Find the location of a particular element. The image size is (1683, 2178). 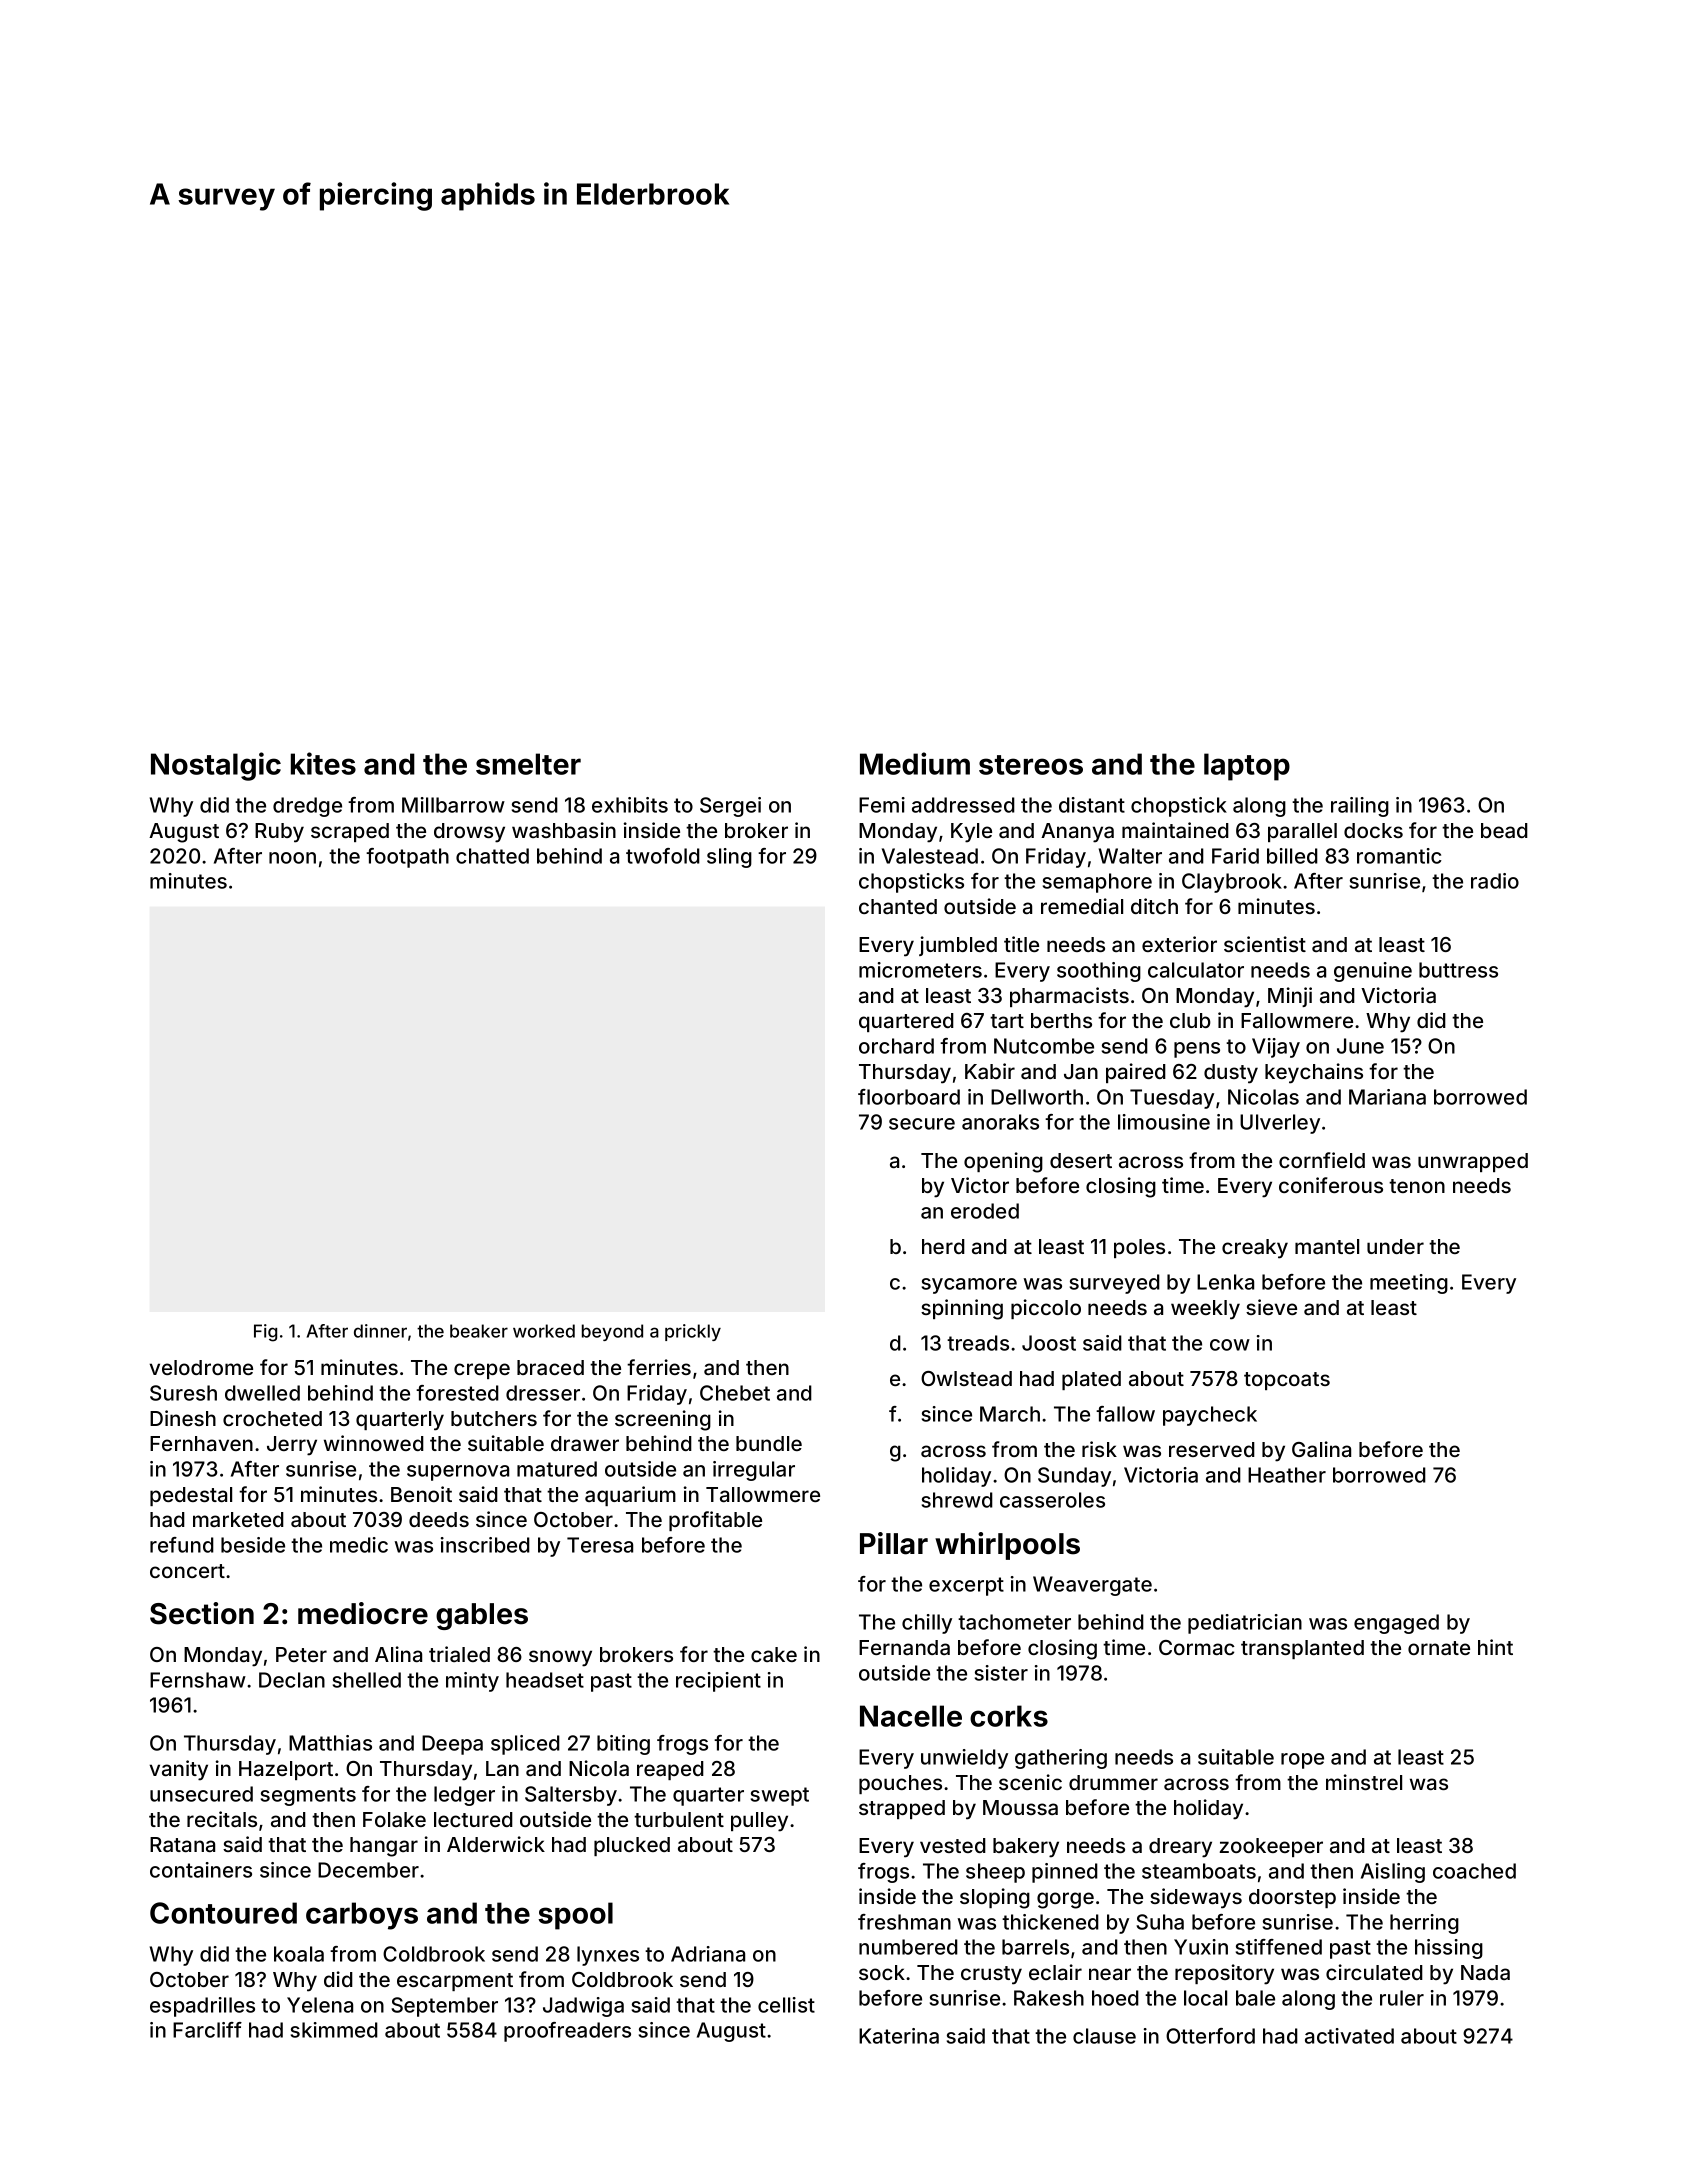

Fig is located at coordinates (265, 1333).
